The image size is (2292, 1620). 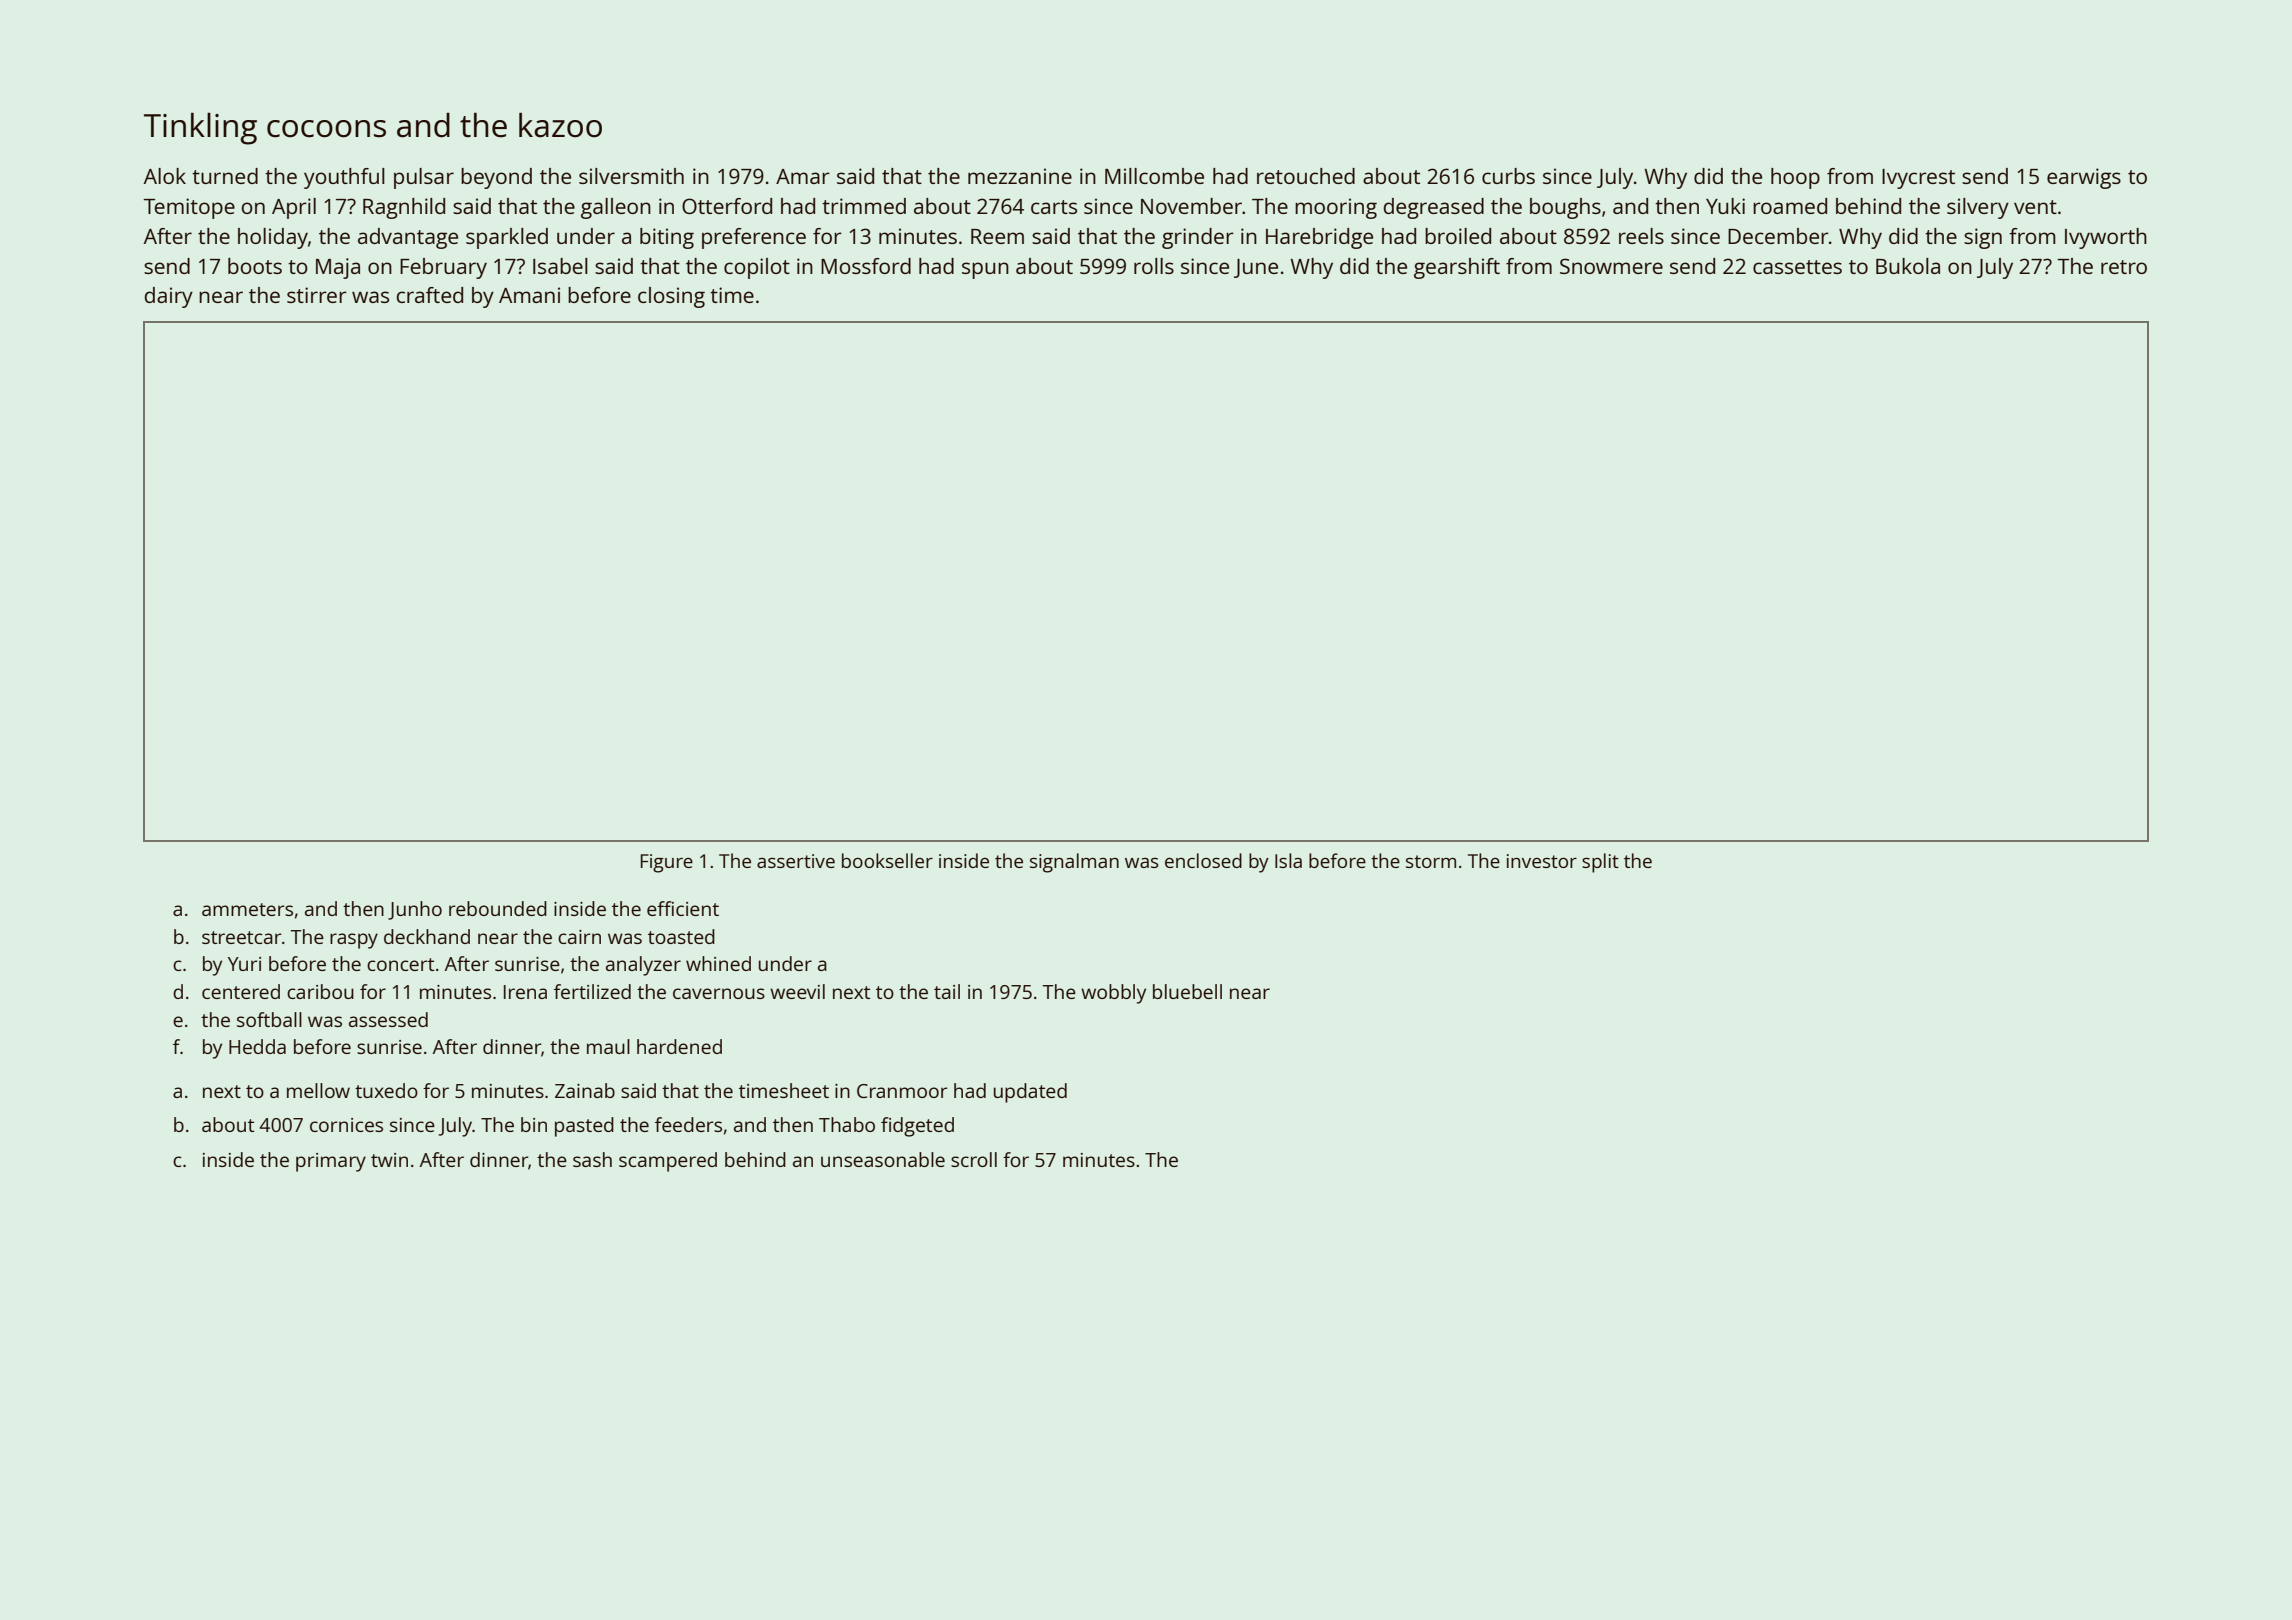 What do you see at coordinates (498, 908) in the screenshot?
I see `rebounded` at bounding box center [498, 908].
